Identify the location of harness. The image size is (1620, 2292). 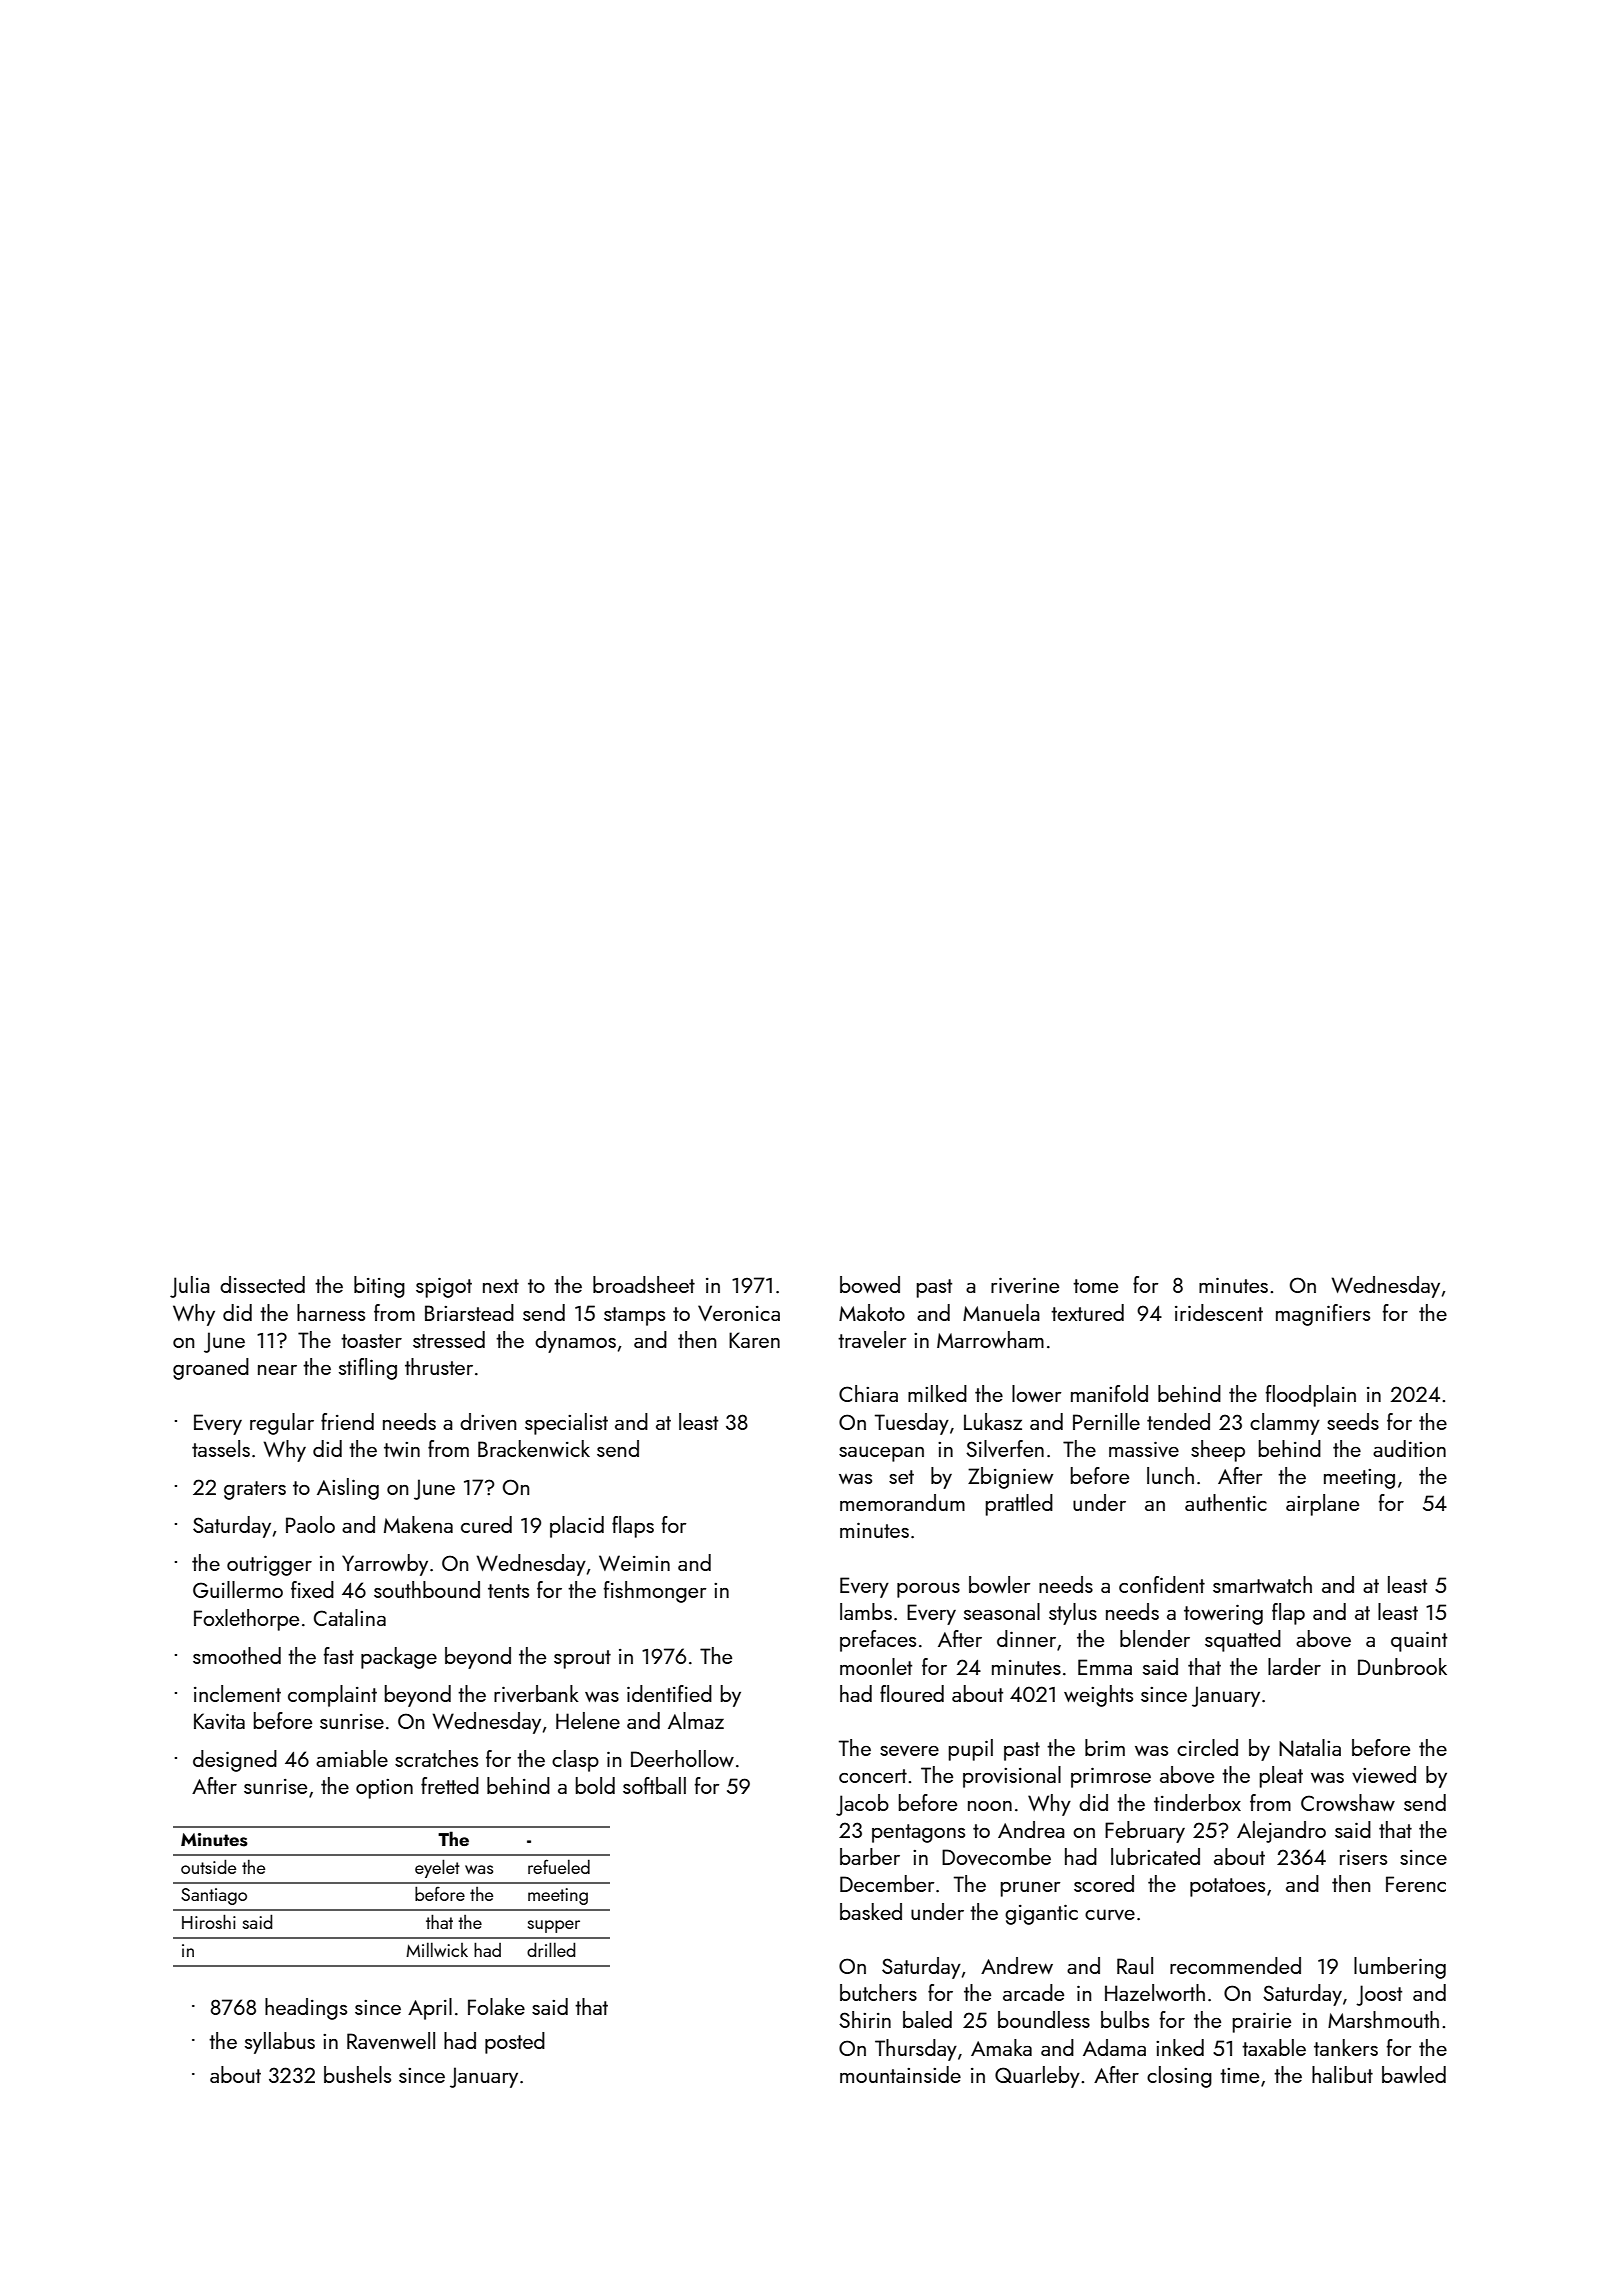
(331, 1312).
